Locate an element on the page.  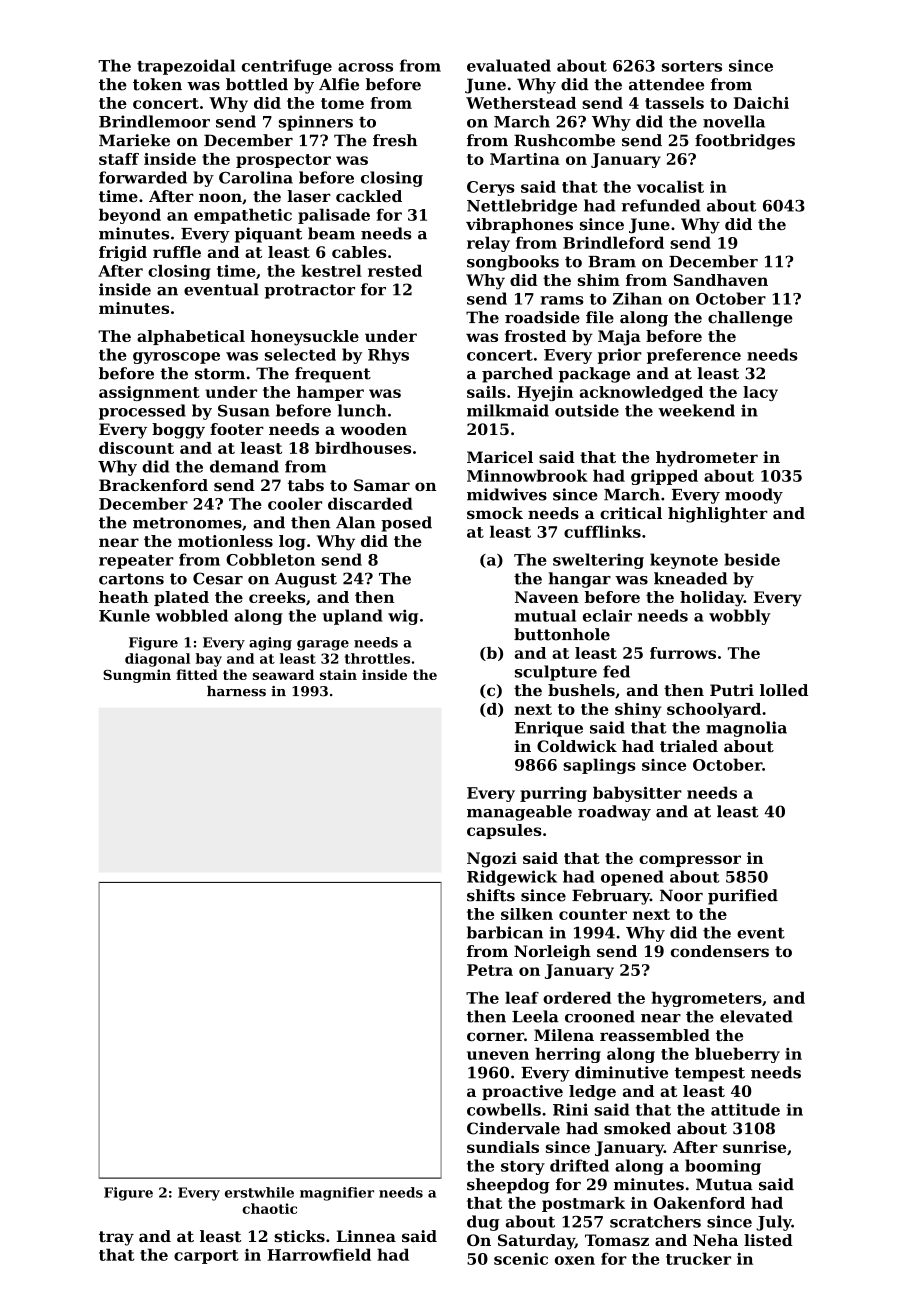
evaluated is located at coordinates (509, 65).
